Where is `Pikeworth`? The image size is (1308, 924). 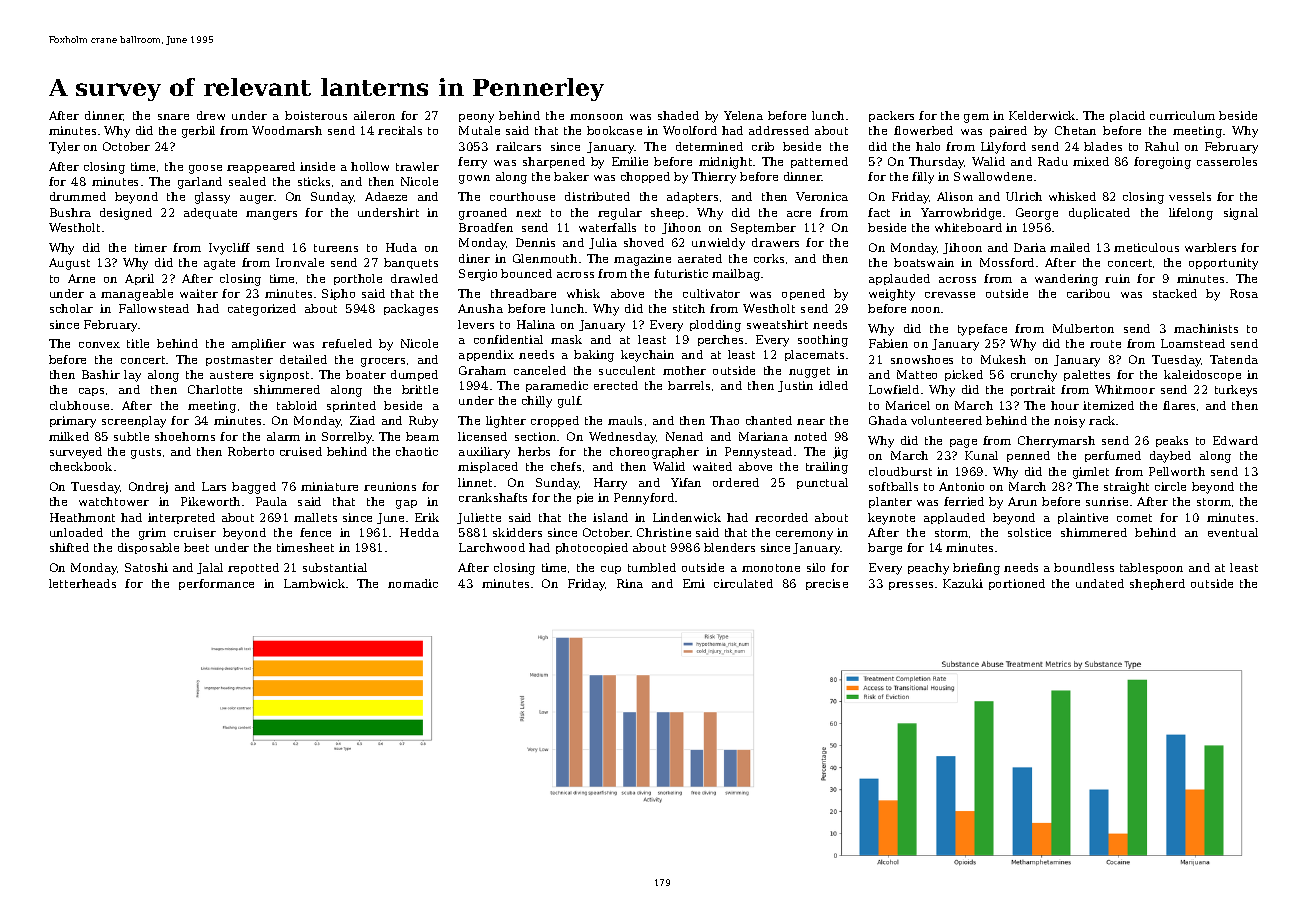
Pikeworth is located at coordinates (210, 501).
